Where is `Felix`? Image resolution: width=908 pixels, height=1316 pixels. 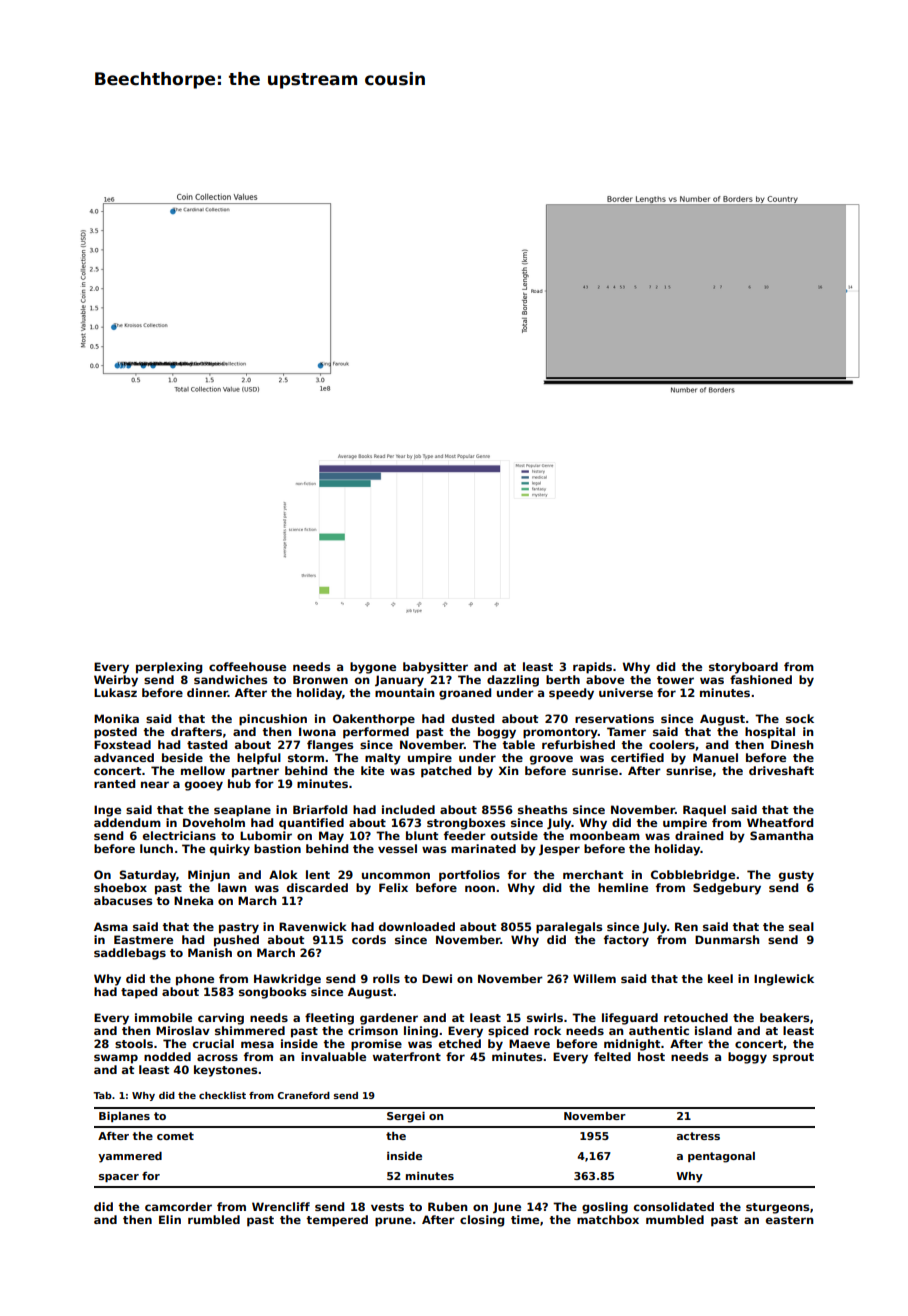
Felix is located at coordinates (393, 887).
